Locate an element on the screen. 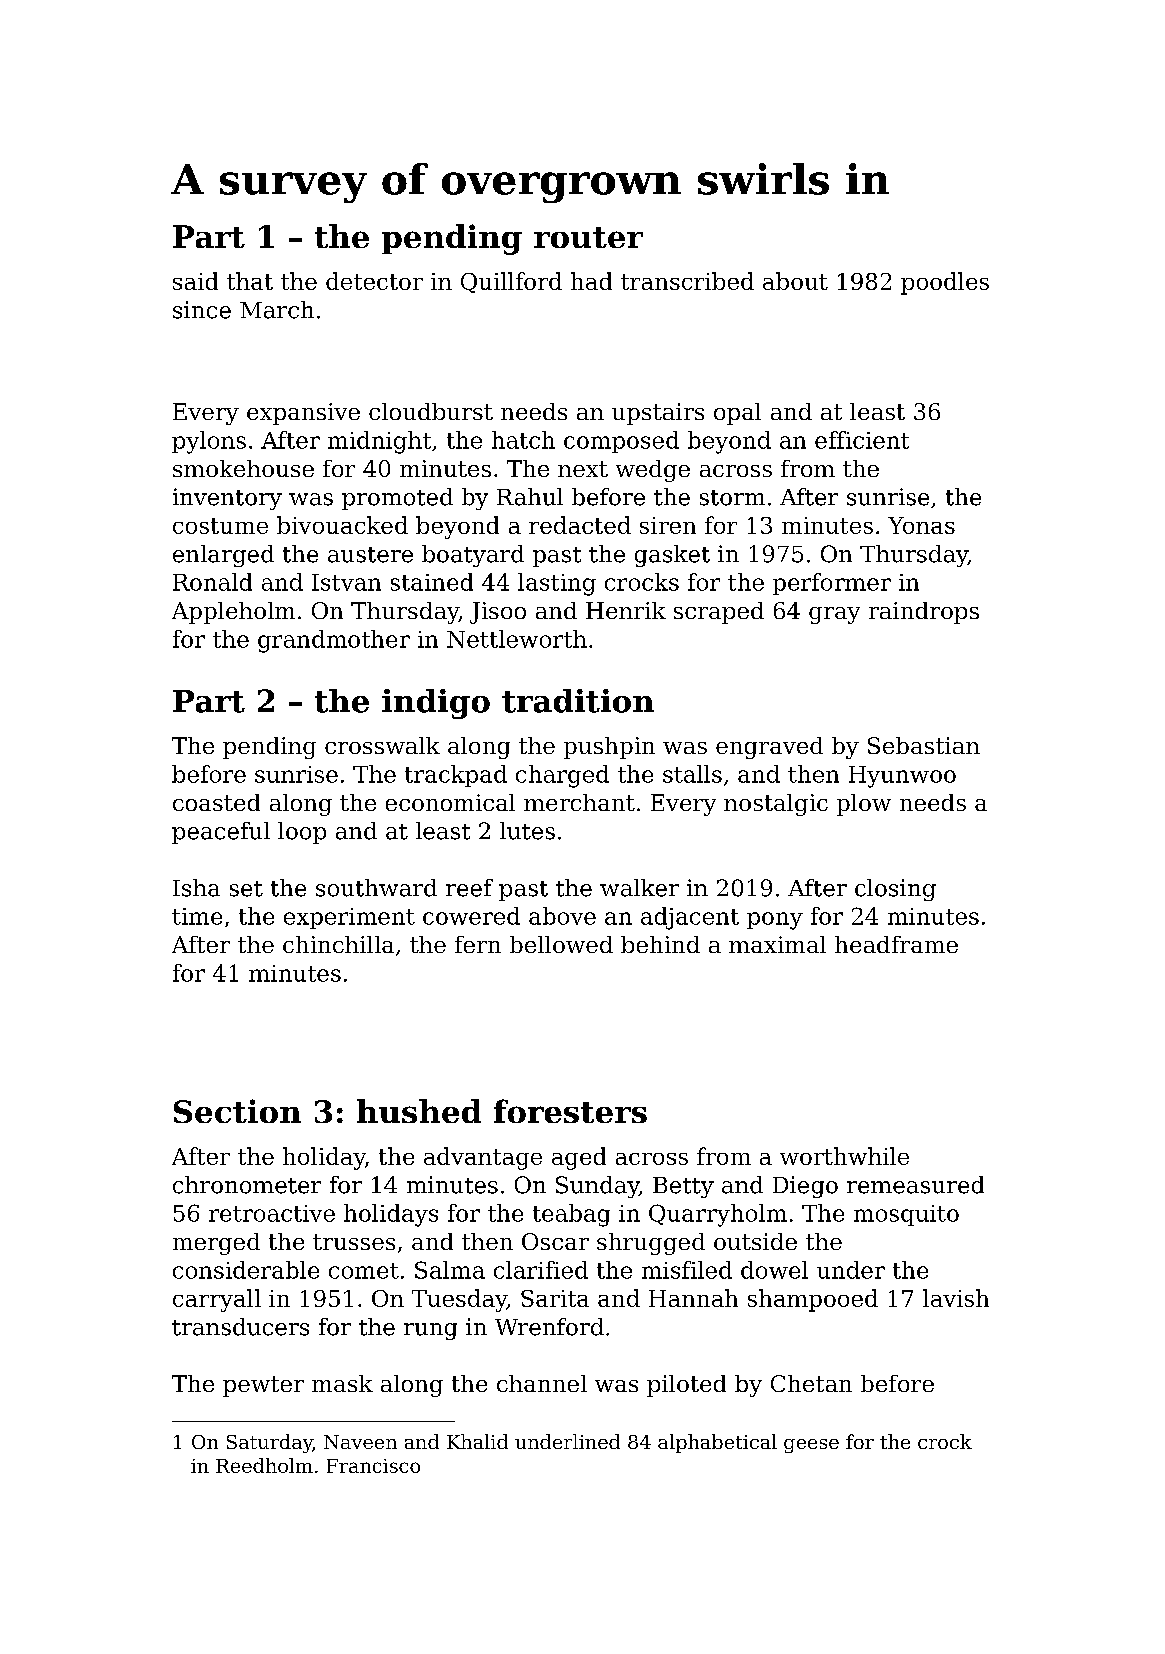 The height and width of the screenshot is (1654, 1165). misfiled is located at coordinates (687, 1270).
